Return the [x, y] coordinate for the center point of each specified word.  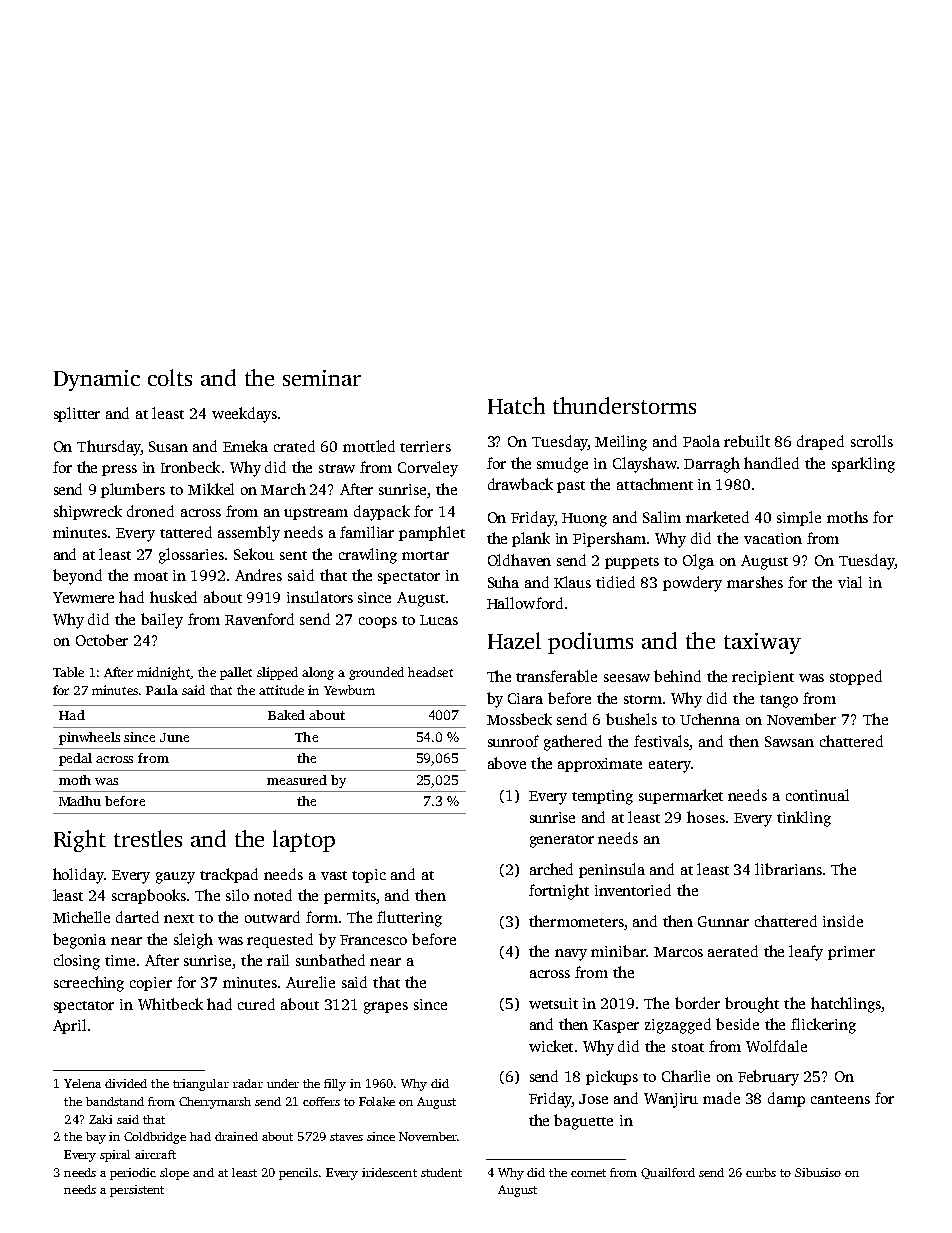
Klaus [572, 582]
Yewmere [83, 597]
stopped [856, 677]
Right [80, 841]
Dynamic [97, 380]
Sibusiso [818, 1172]
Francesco [373, 940]
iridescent [389, 1172]
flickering [823, 1026]
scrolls [872, 441]
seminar [322, 378]
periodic [133, 1174]
